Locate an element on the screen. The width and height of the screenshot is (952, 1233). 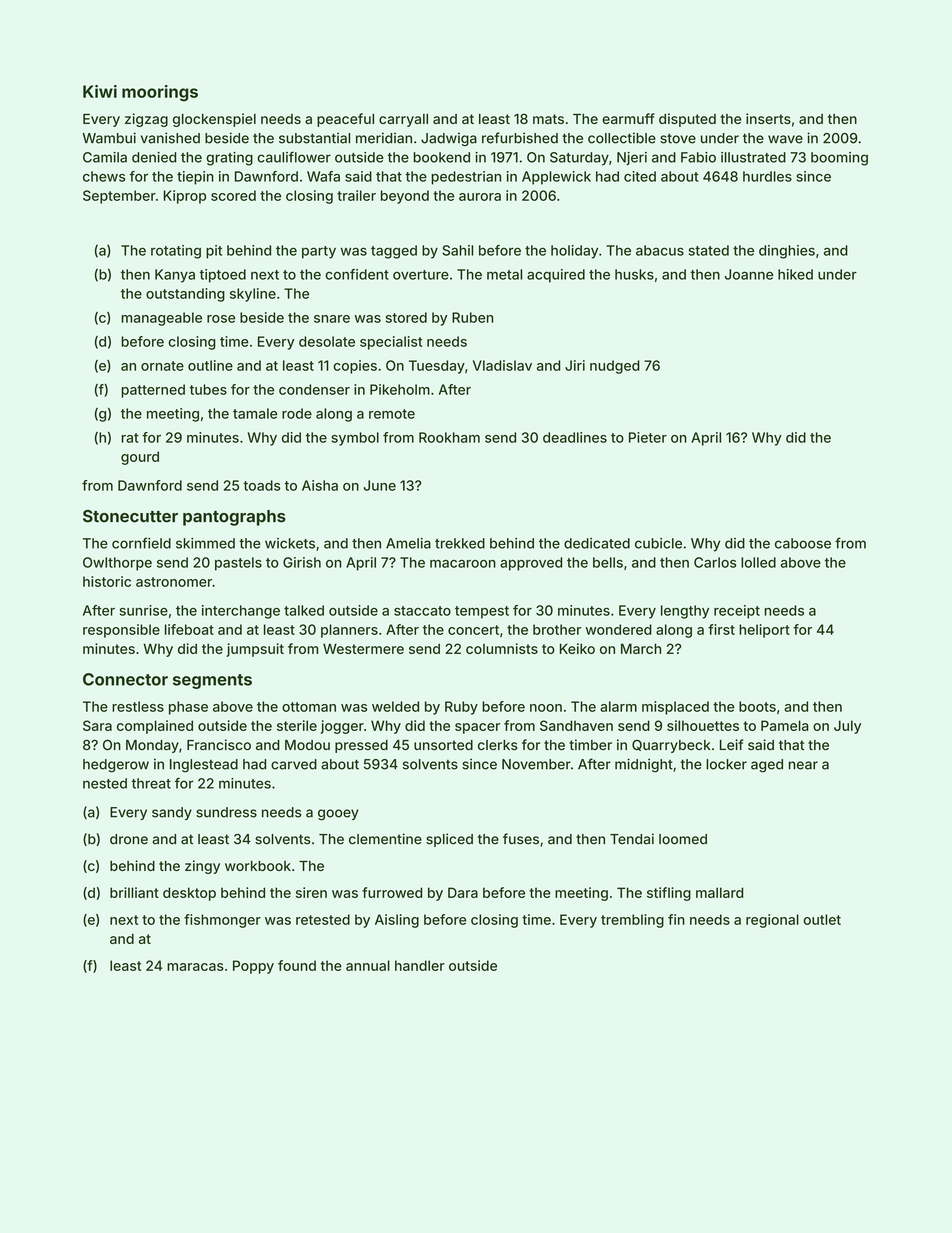
nudged is located at coordinates (615, 367).
